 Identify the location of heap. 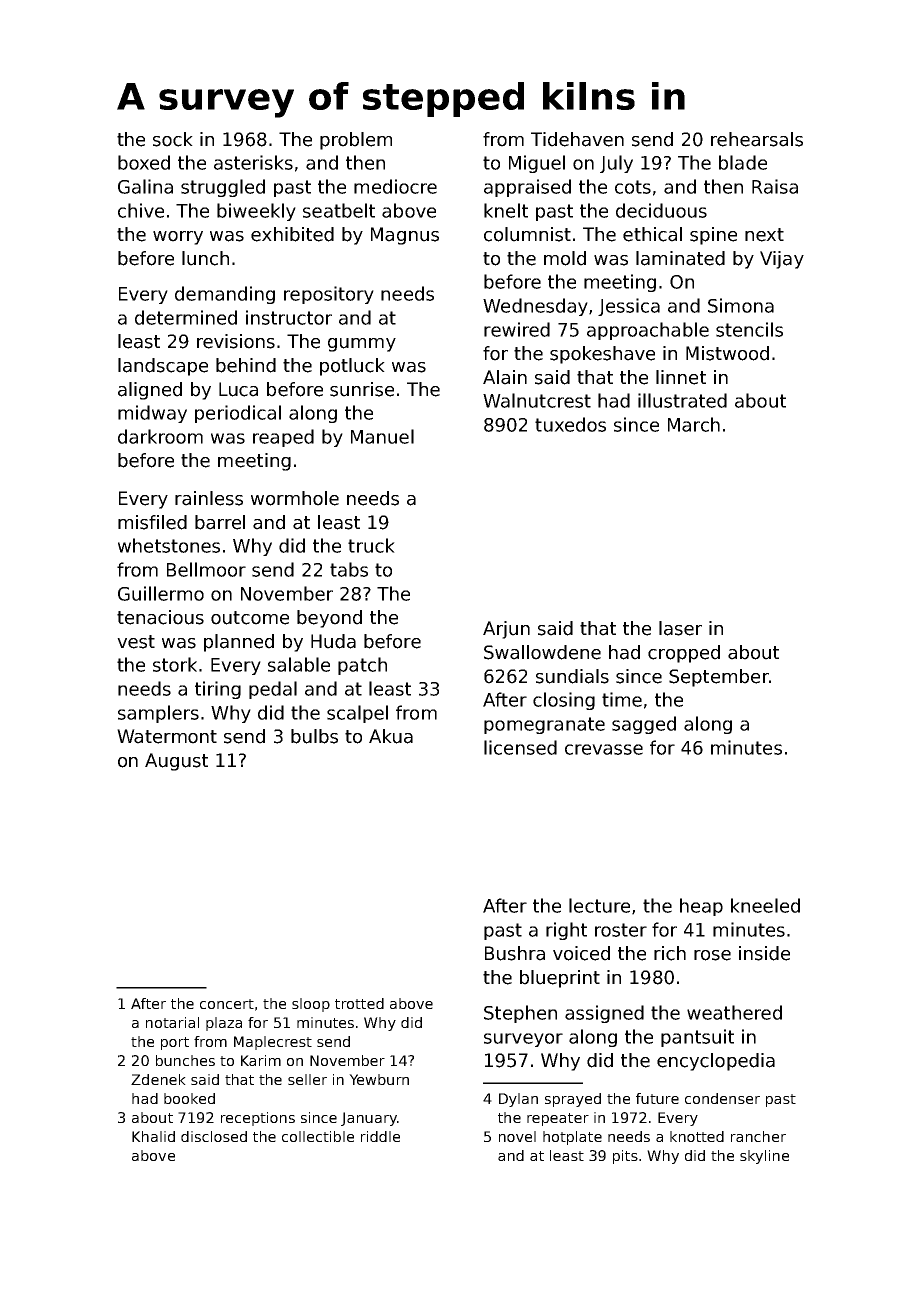
(701, 907).
